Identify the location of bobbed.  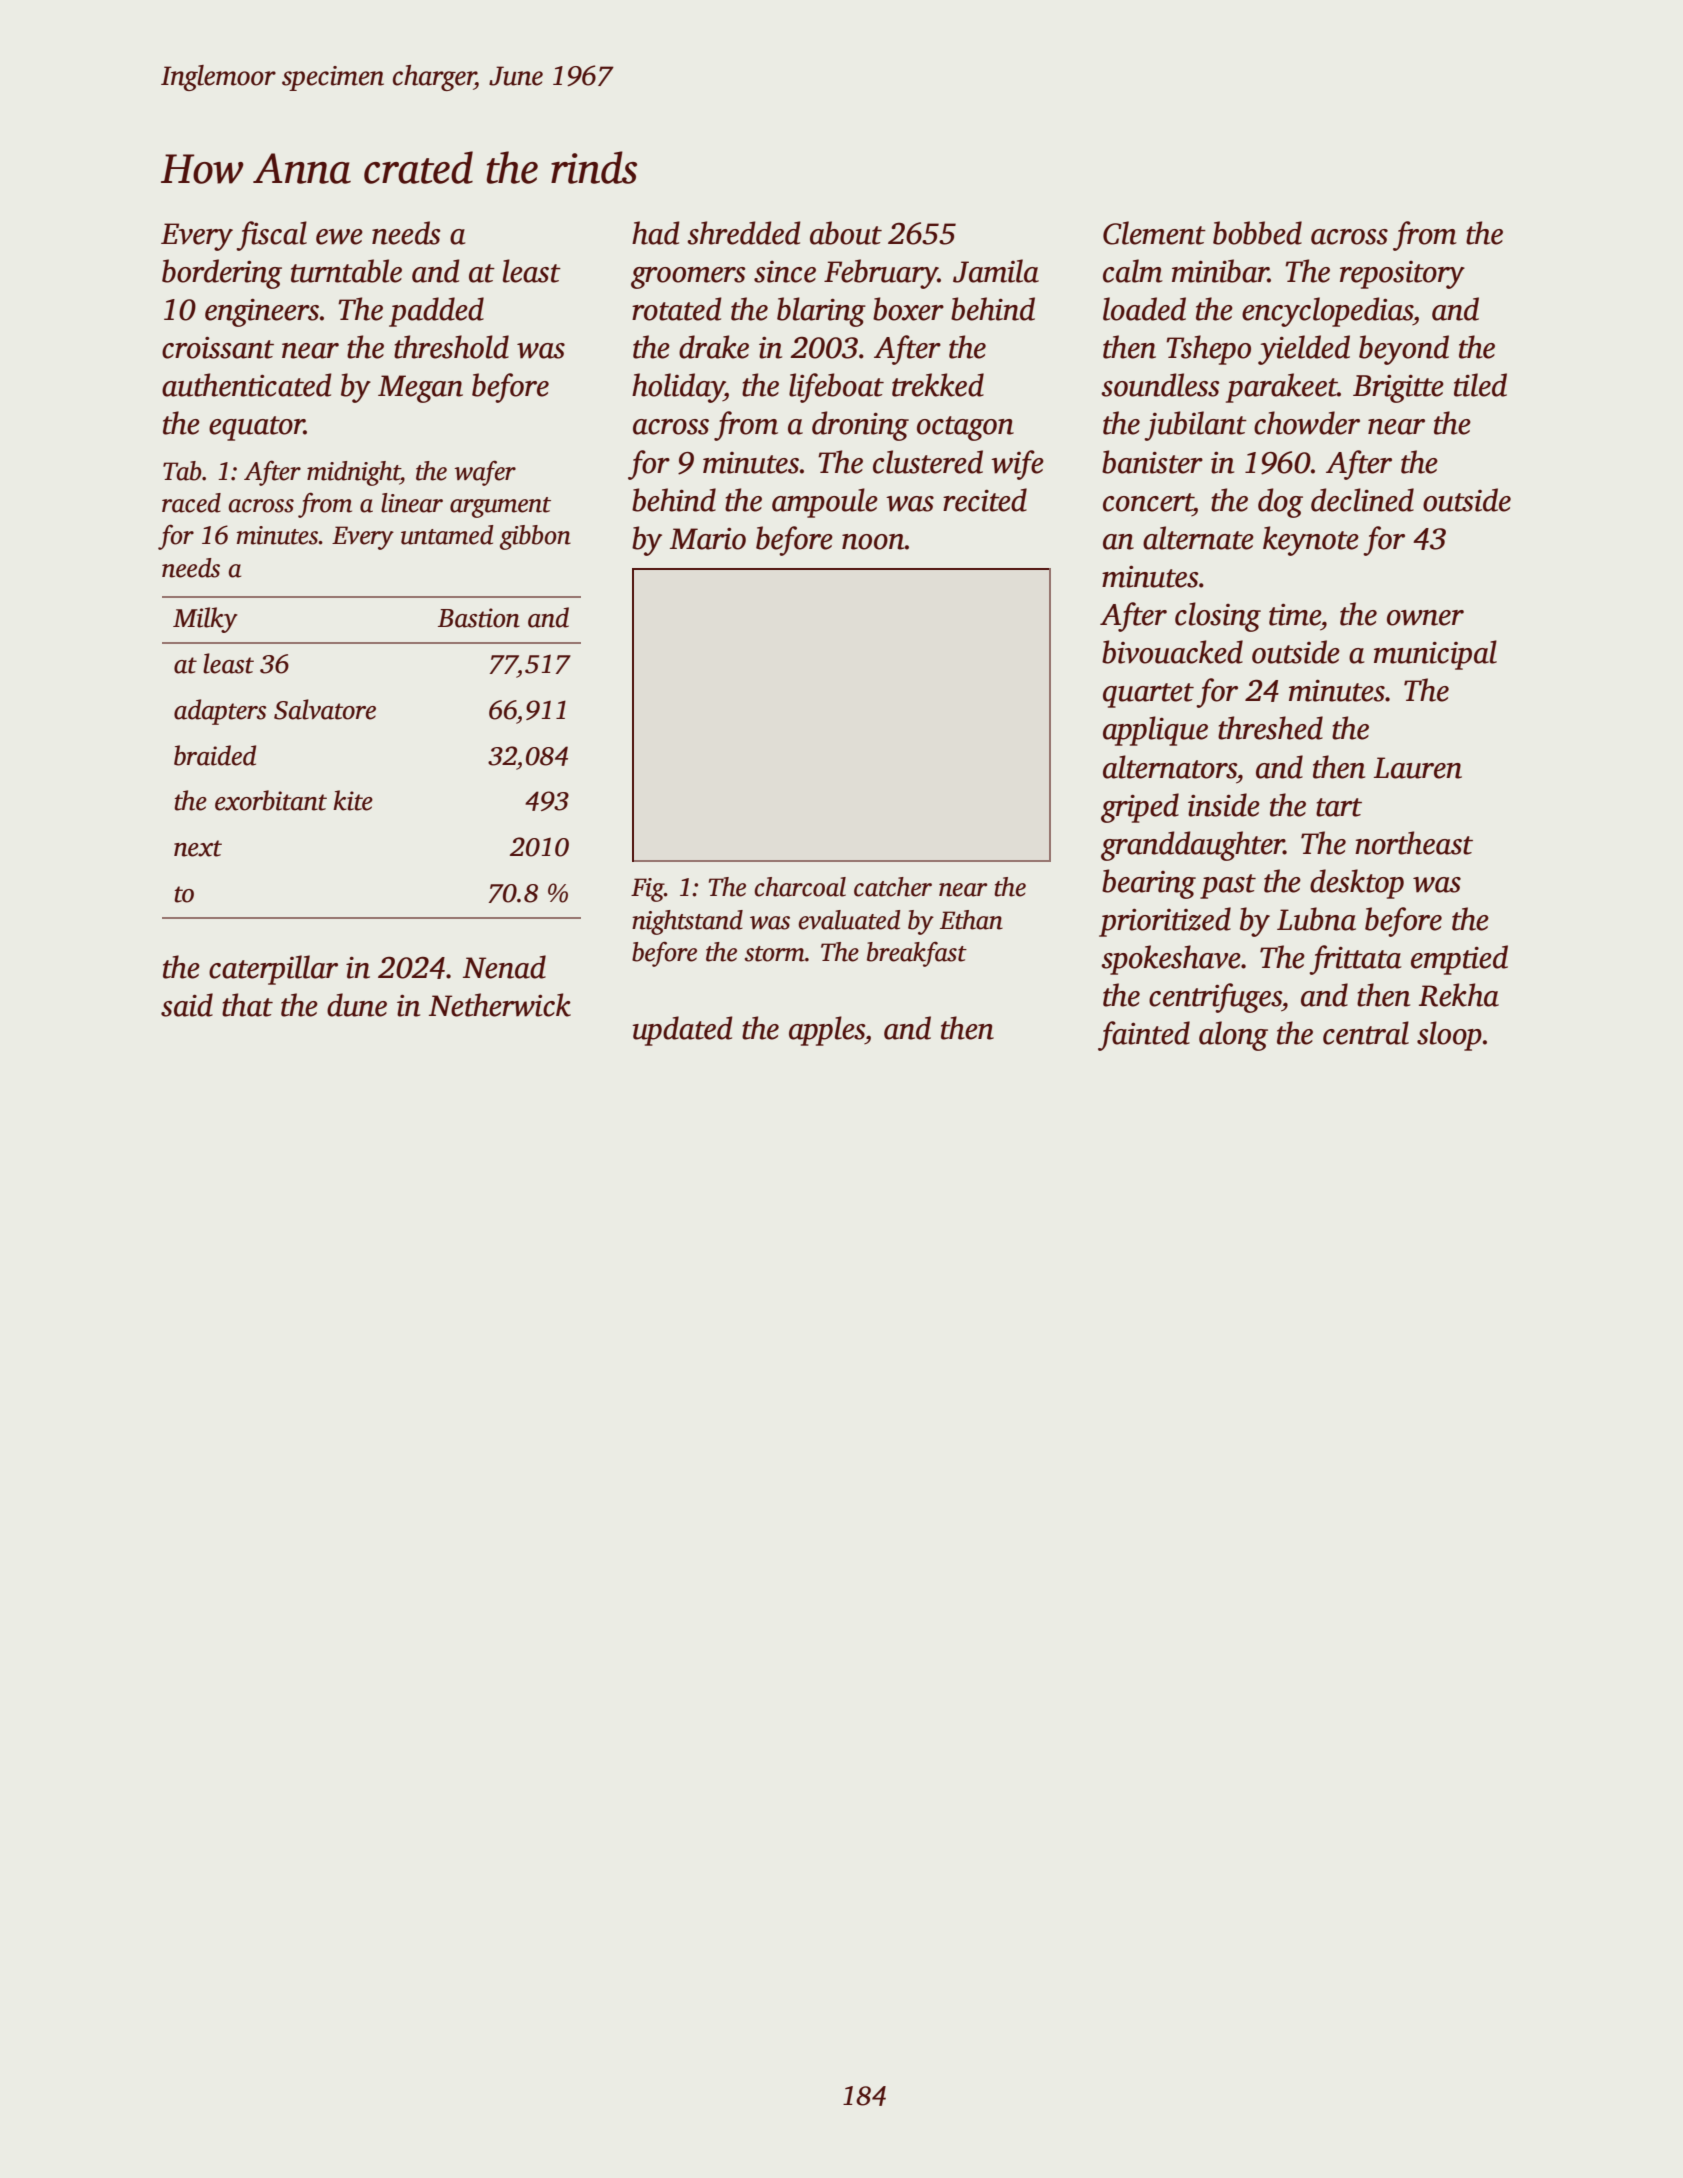
(1257, 233).
